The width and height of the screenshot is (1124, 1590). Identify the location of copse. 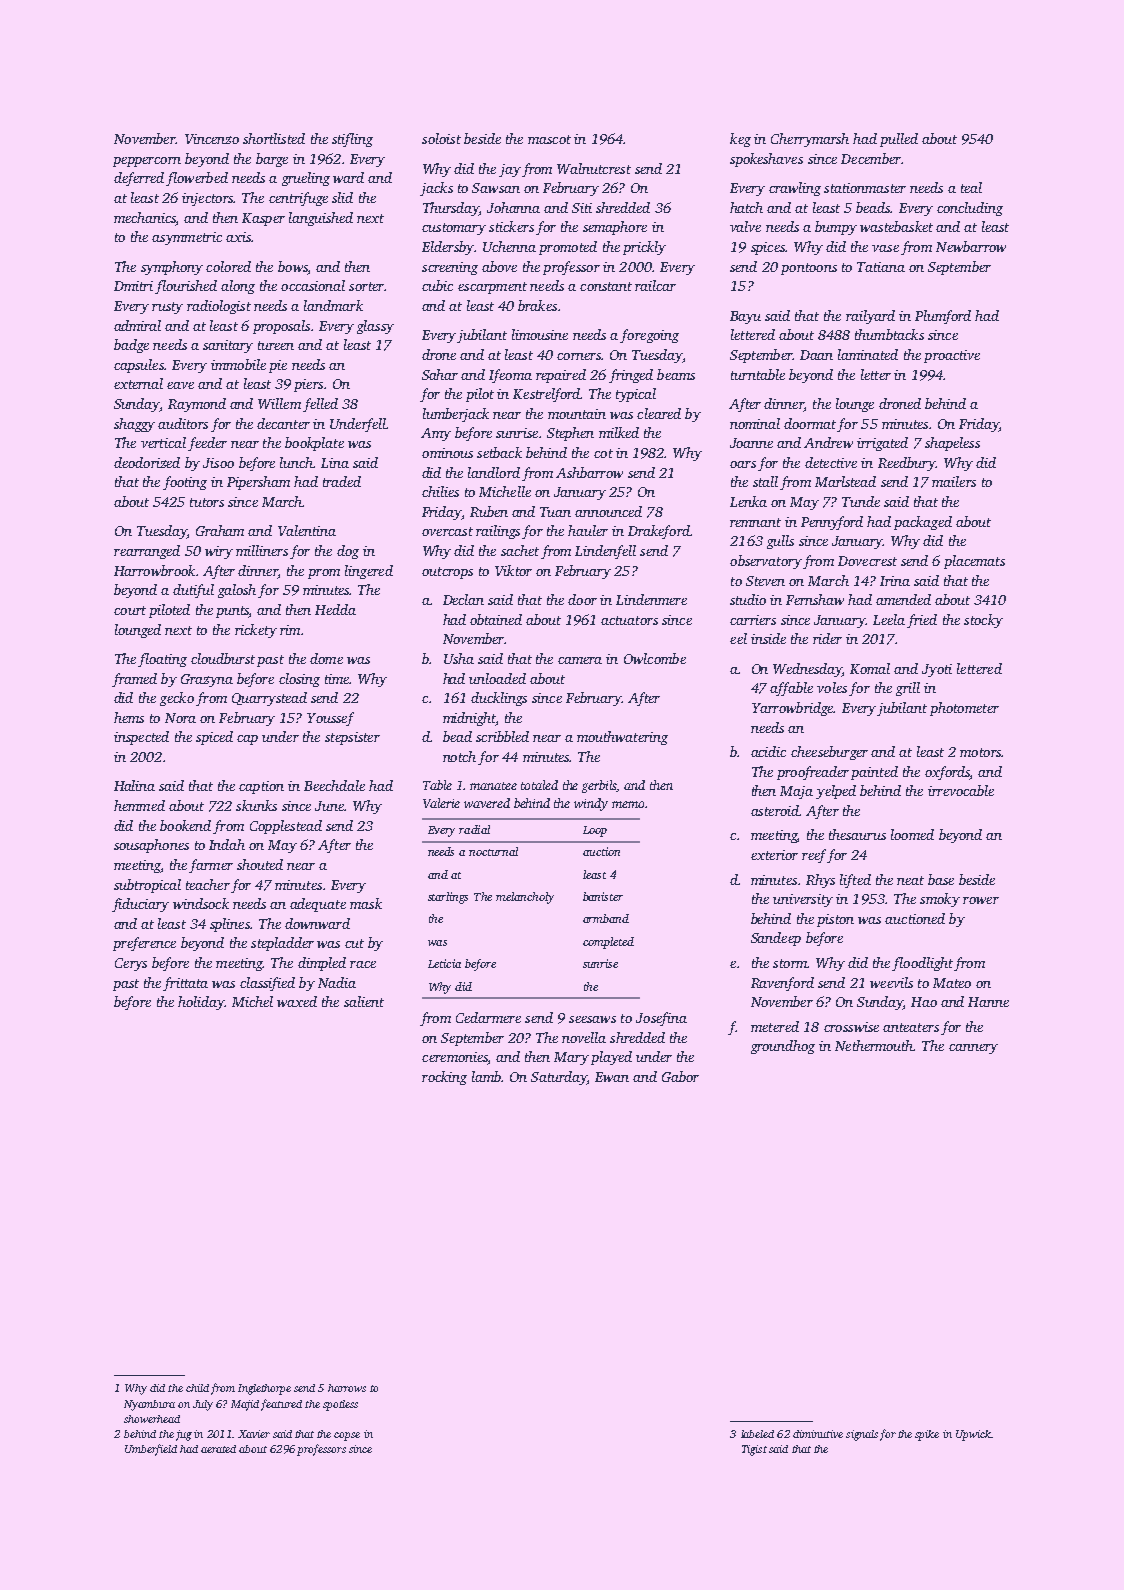
(347, 1436).
